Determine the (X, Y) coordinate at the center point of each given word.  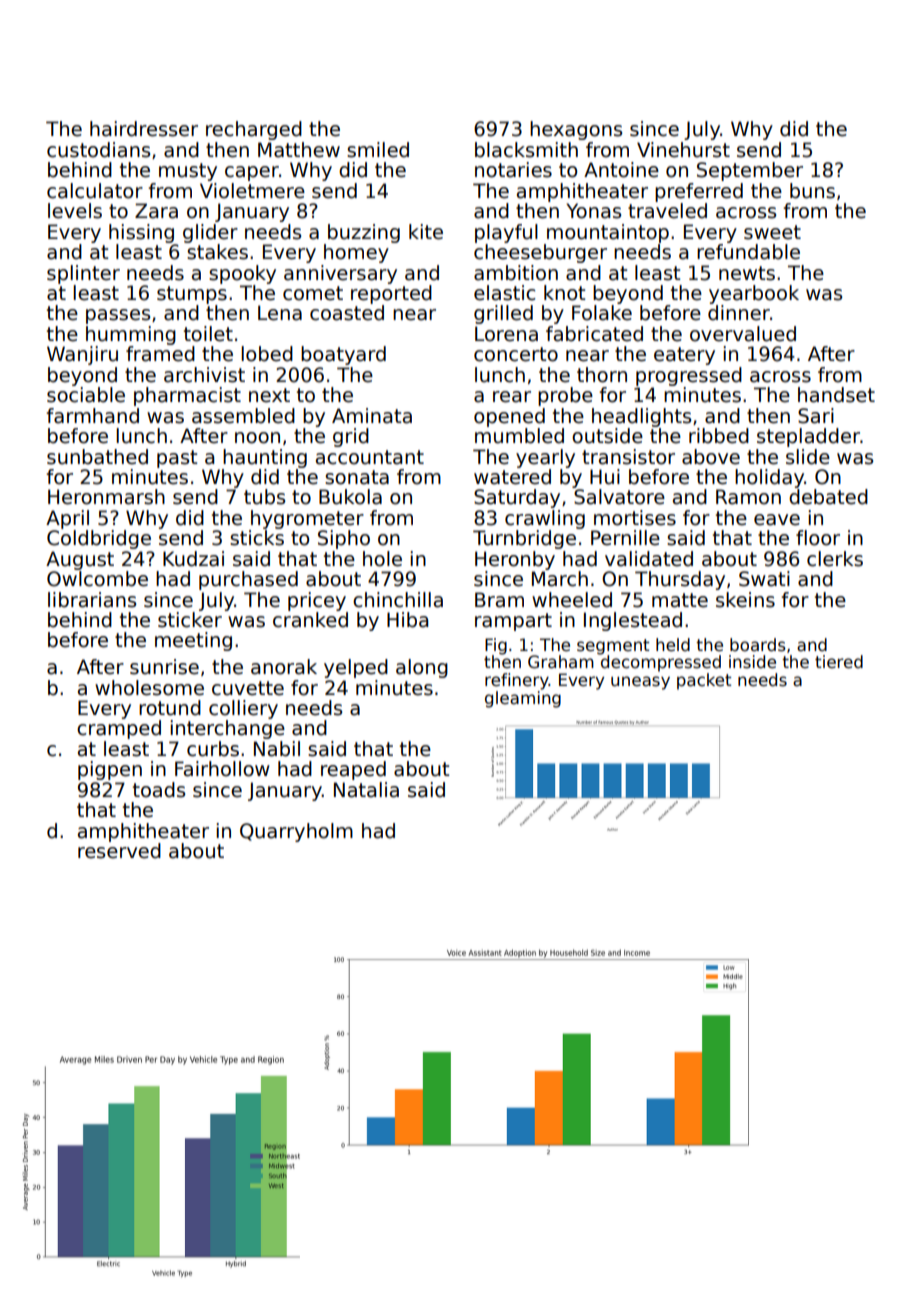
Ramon (748, 497)
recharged (254, 130)
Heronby (515, 560)
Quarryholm (296, 832)
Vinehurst (683, 150)
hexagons (576, 130)
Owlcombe (97, 579)
